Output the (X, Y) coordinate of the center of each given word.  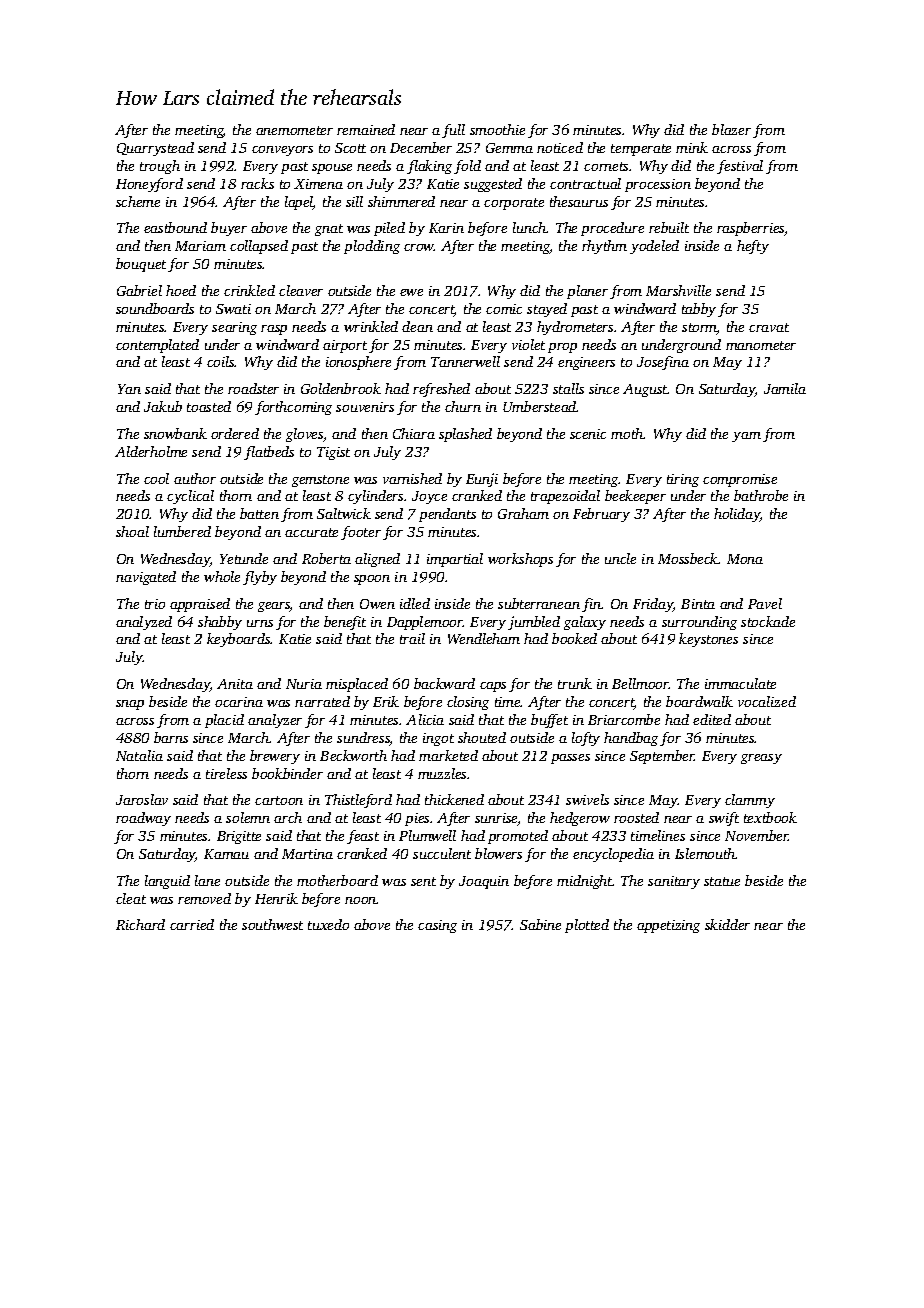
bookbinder (287, 773)
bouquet (141, 265)
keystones (708, 640)
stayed (547, 310)
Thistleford (358, 801)
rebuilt (669, 227)
